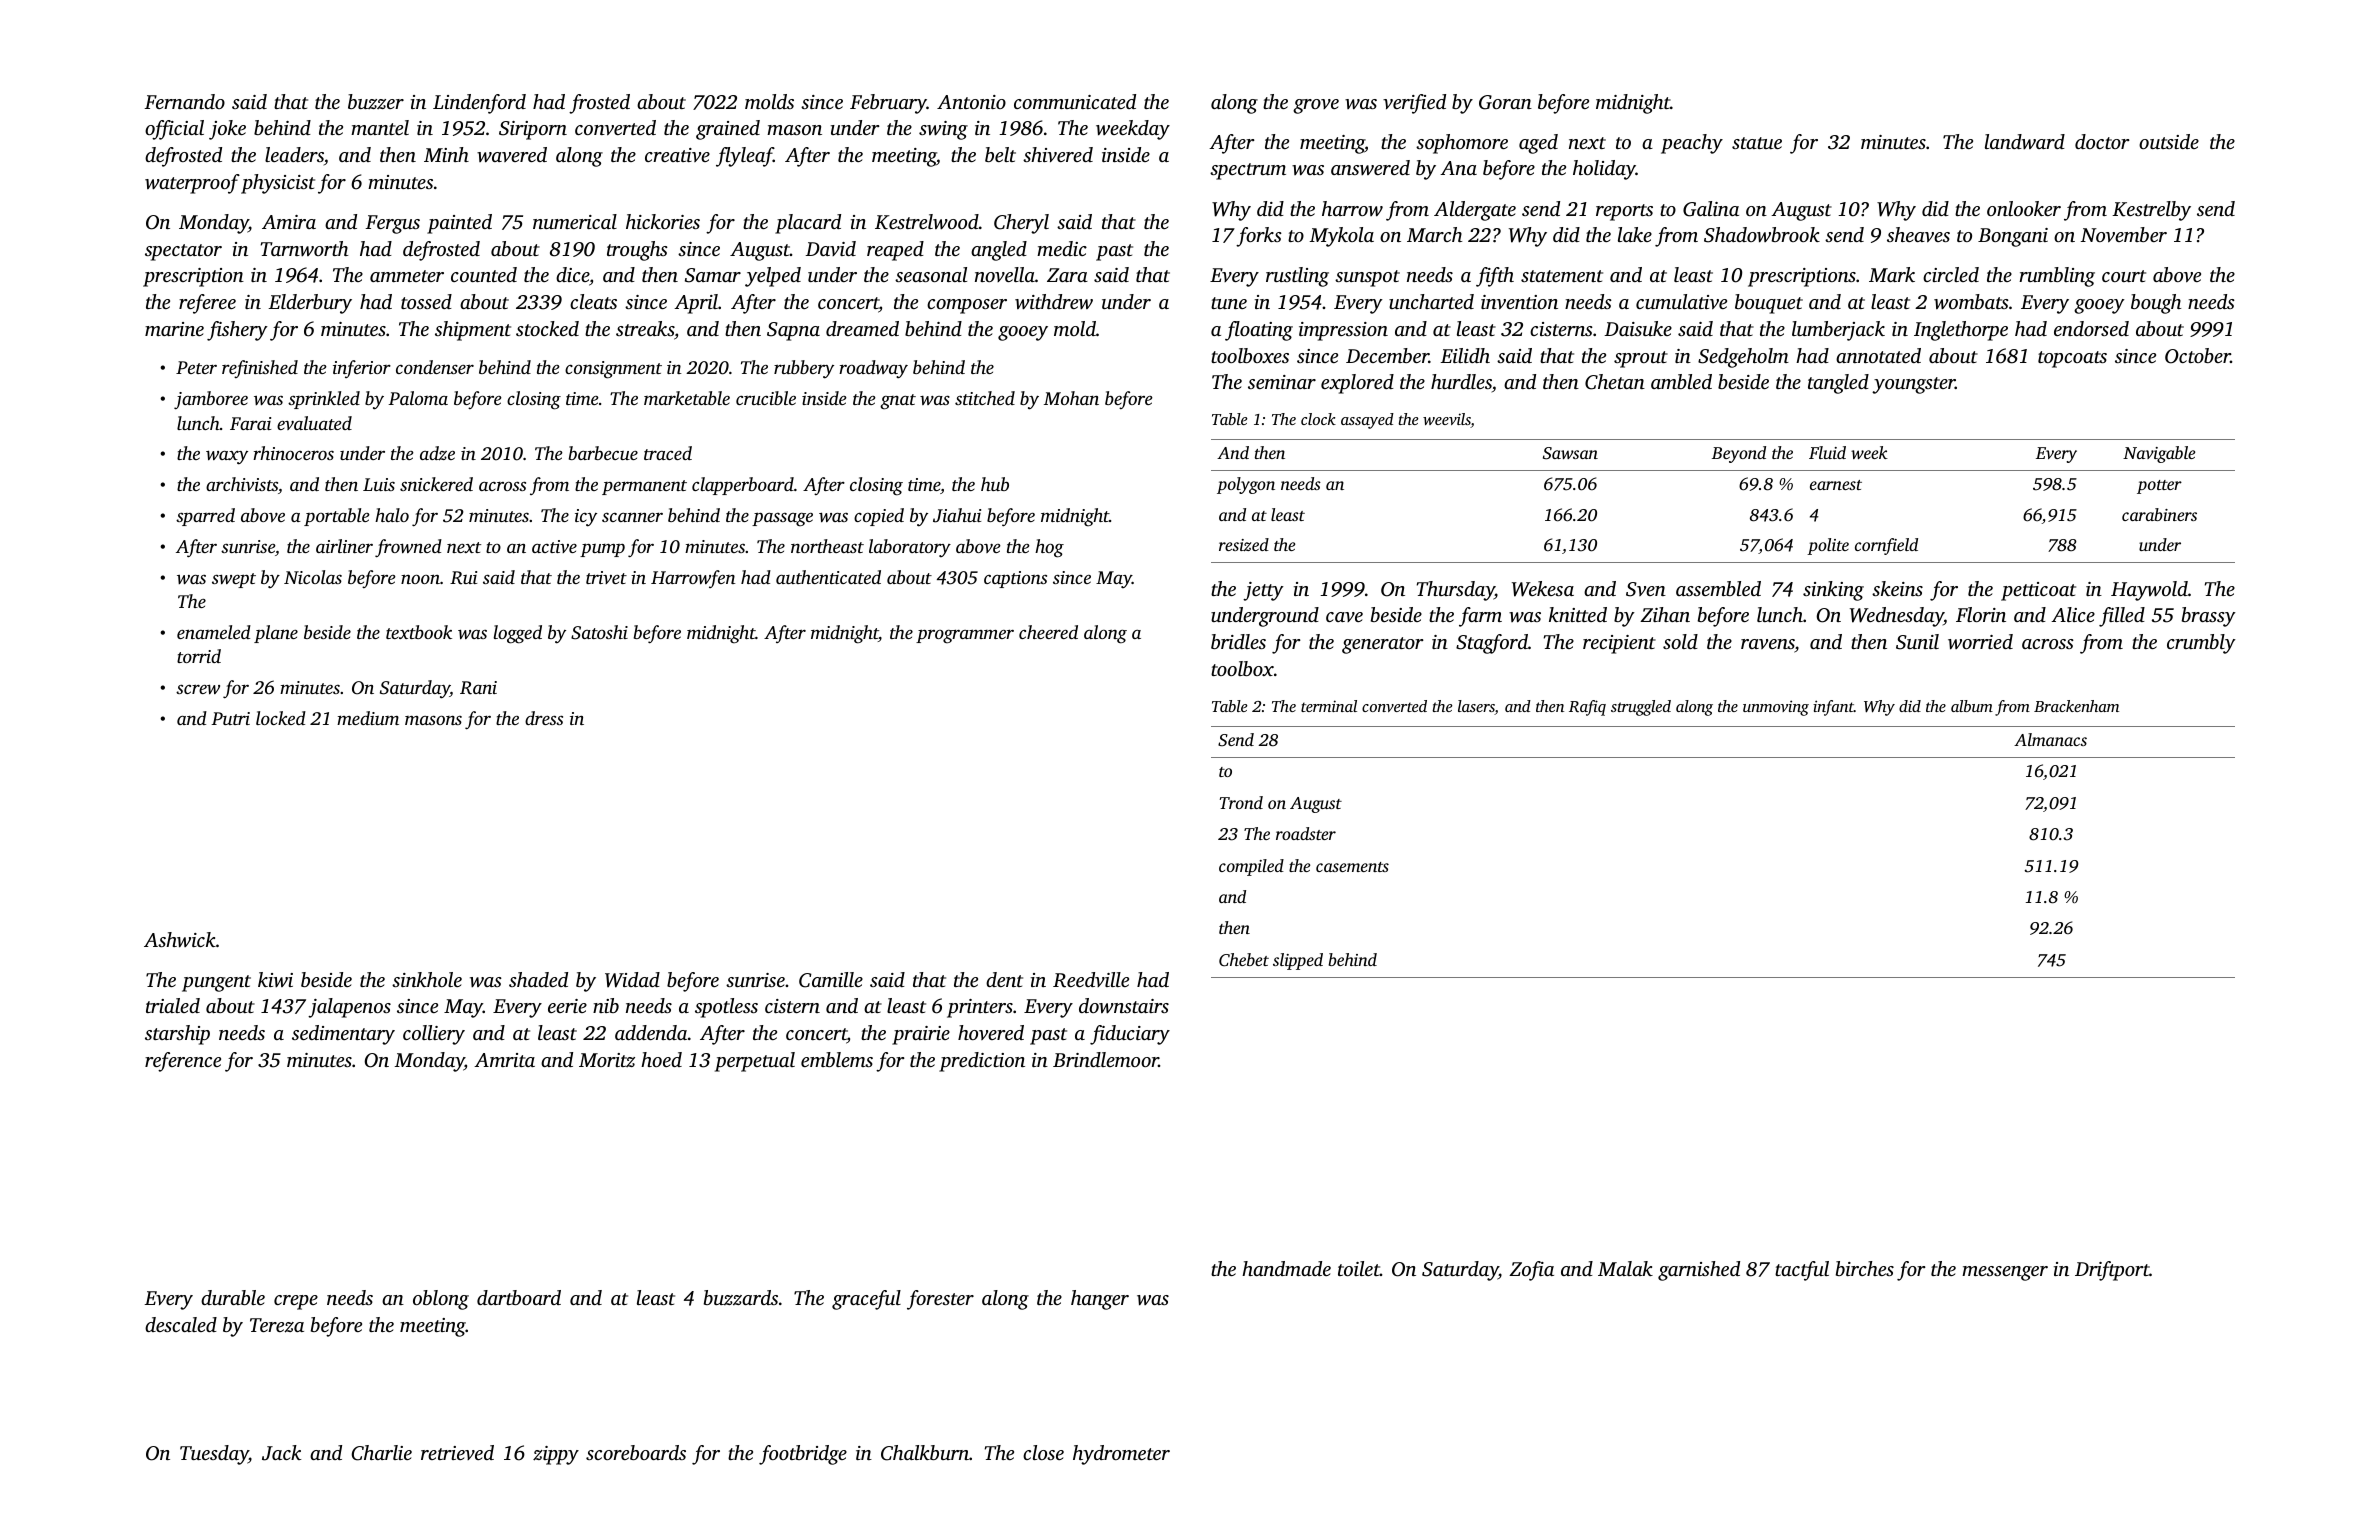 This screenshot has width=2380, height=1540. I want to click on numerical, so click(575, 221).
